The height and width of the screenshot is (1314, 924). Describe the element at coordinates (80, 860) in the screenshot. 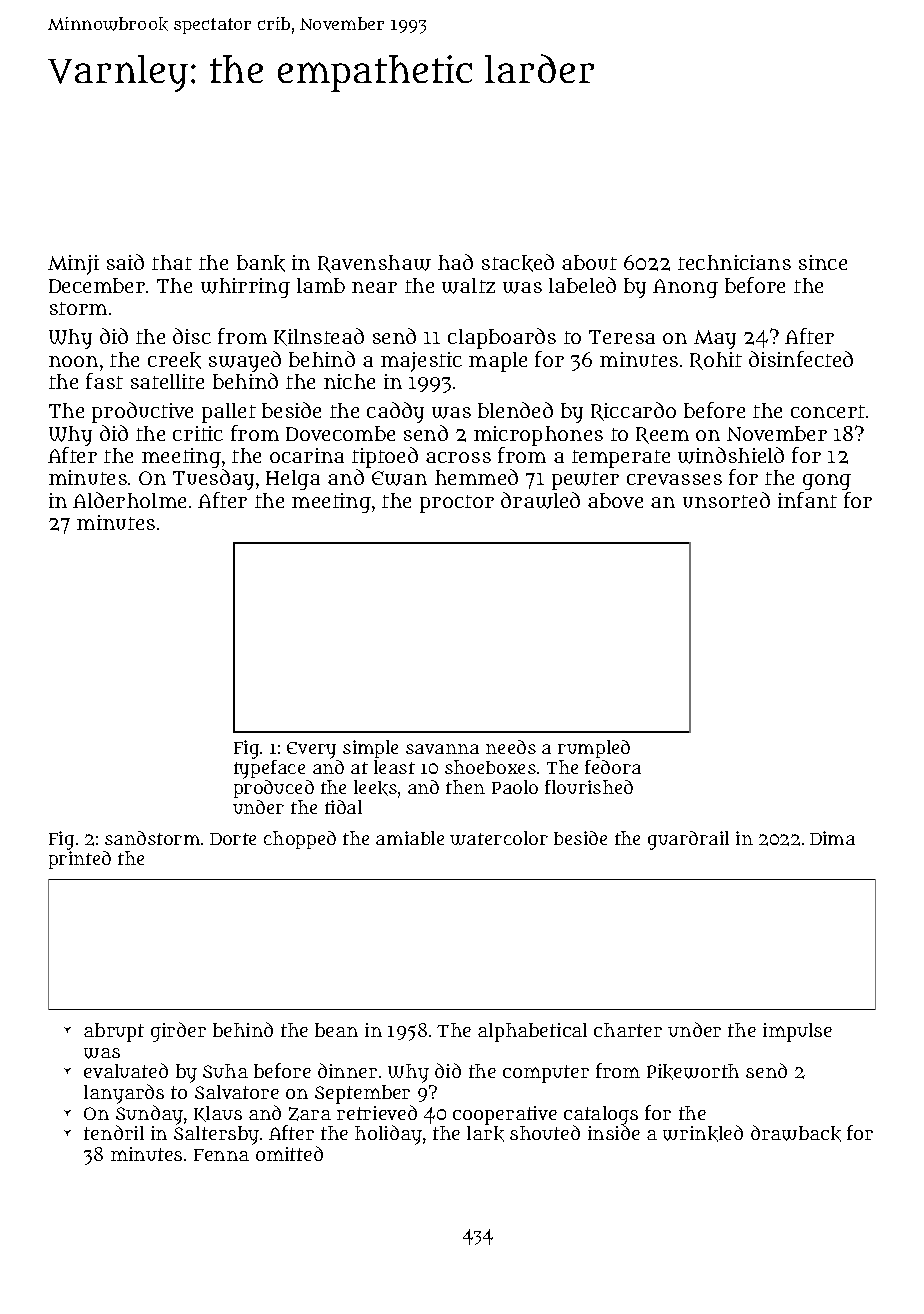

I see `printed` at that location.
